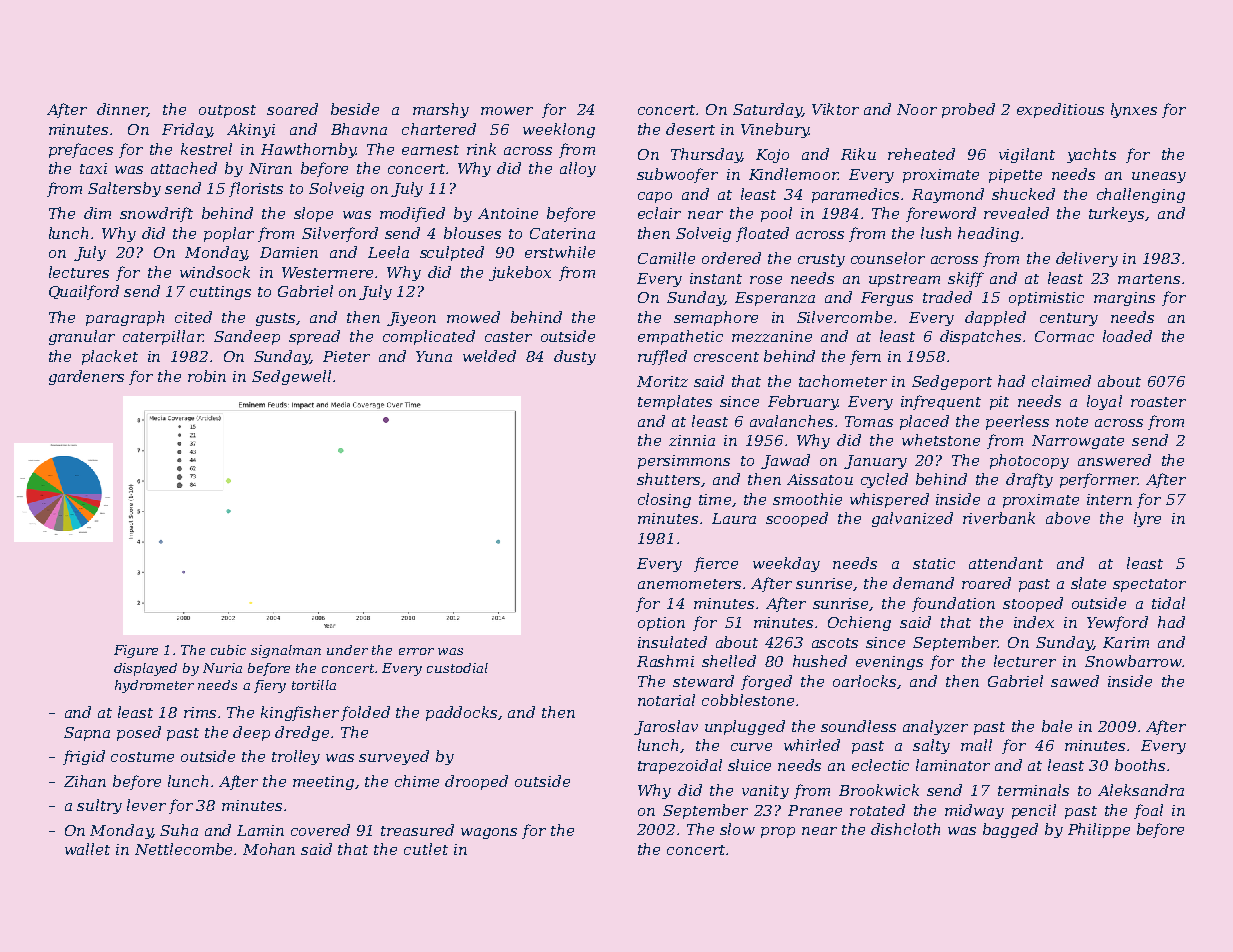  What do you see at coordinates (136, 651) in the image?
I see `Figure` at bounding box center [136, 651].
